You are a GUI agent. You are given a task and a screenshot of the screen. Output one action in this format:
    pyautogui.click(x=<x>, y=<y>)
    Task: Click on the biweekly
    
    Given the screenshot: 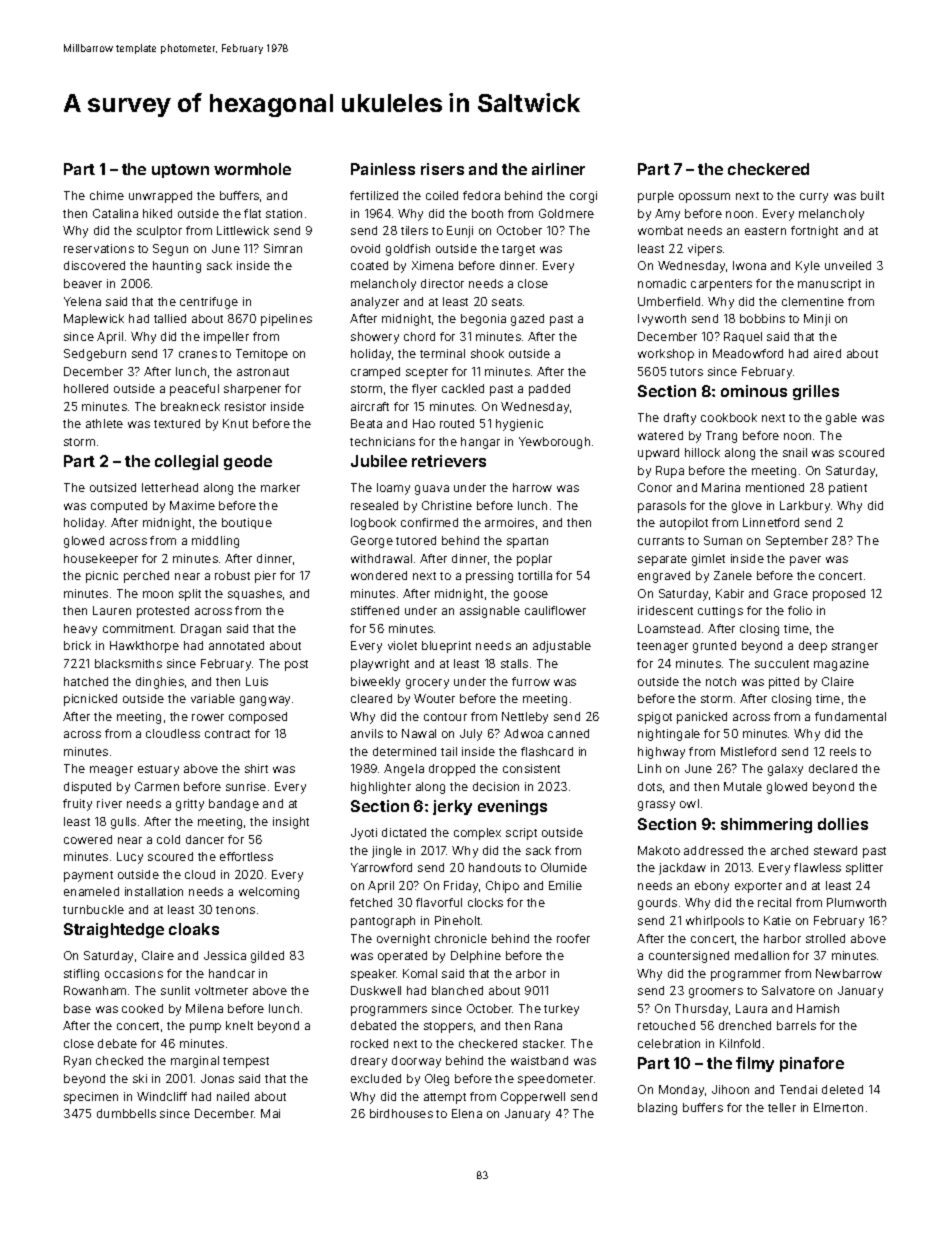 What is the action you would take?
    pyautogui.click(x=375, y=683)
